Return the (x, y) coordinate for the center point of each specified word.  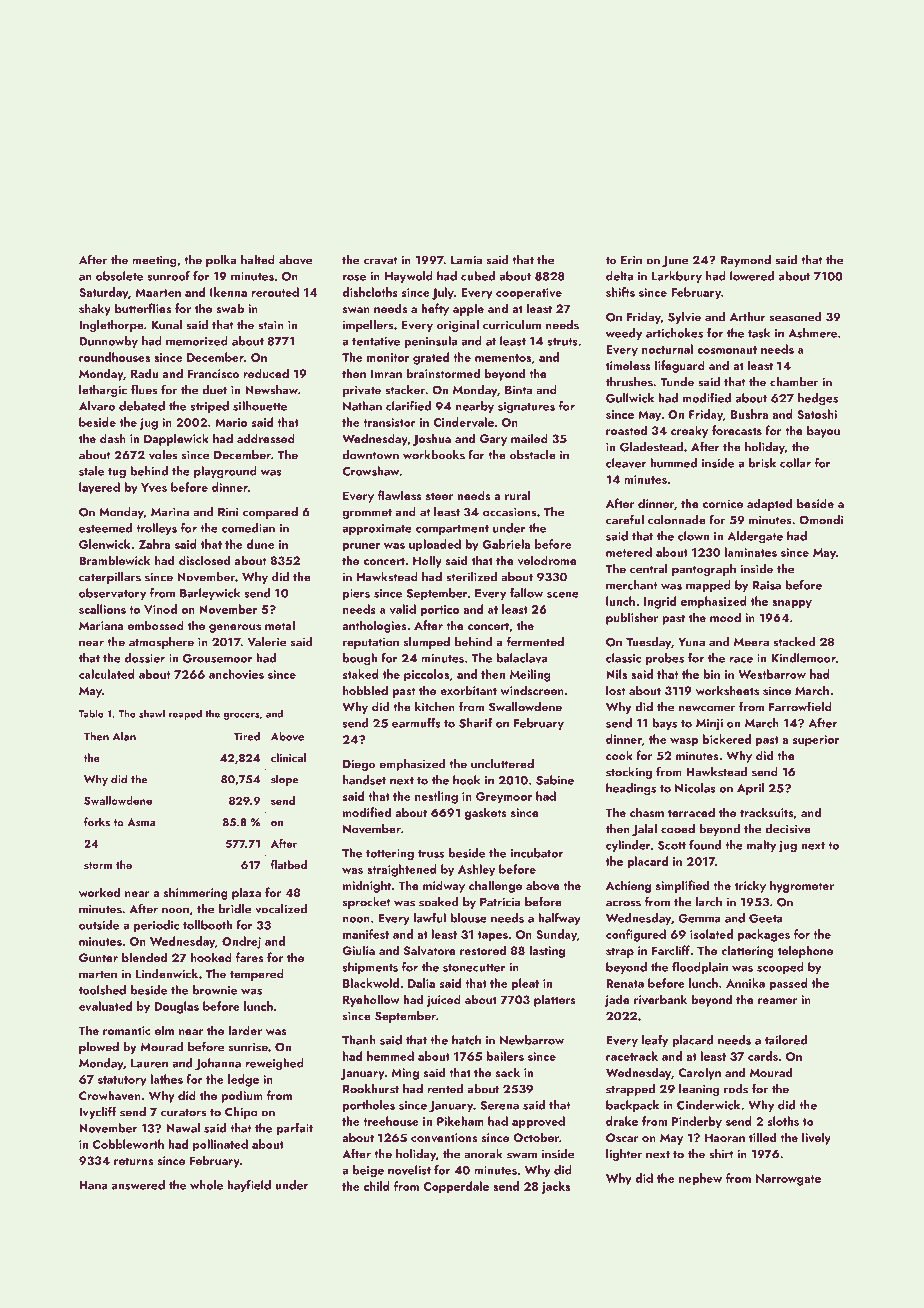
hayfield (249, 1186)
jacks (555, 1187)
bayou (823, 431)
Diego (359, 765)
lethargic (103, 391)
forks (97, 822)
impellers (368, 326)
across (623, 903)
